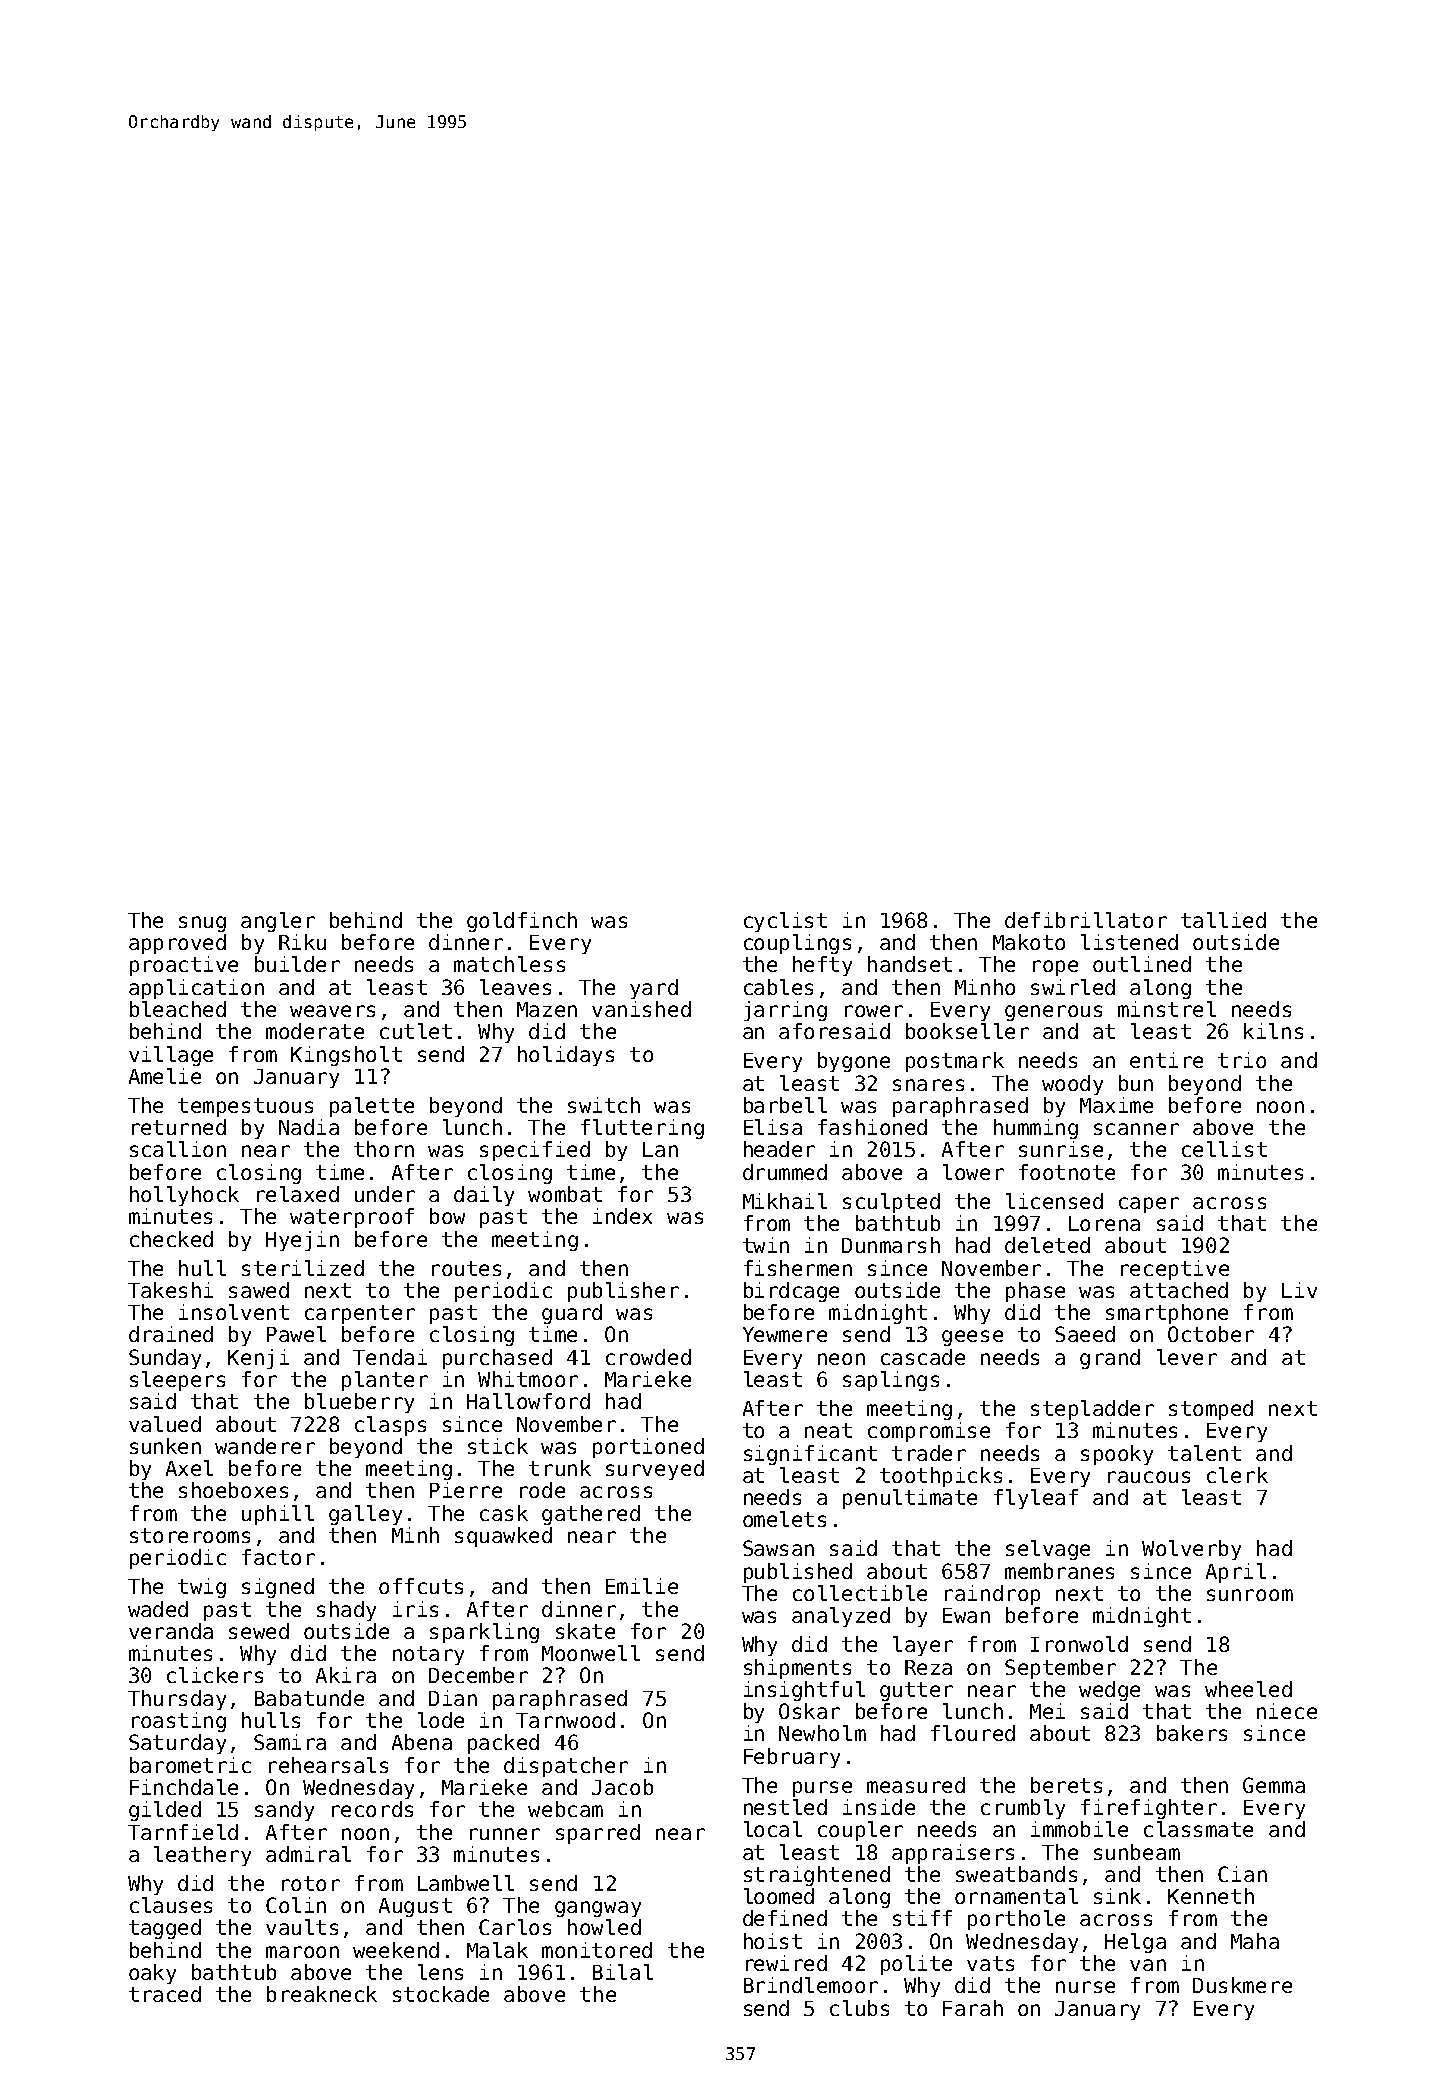  What do you see at coordinates (1086, 920) in the page?
I see `defibrillator` at bounding box center [1086, 920].
